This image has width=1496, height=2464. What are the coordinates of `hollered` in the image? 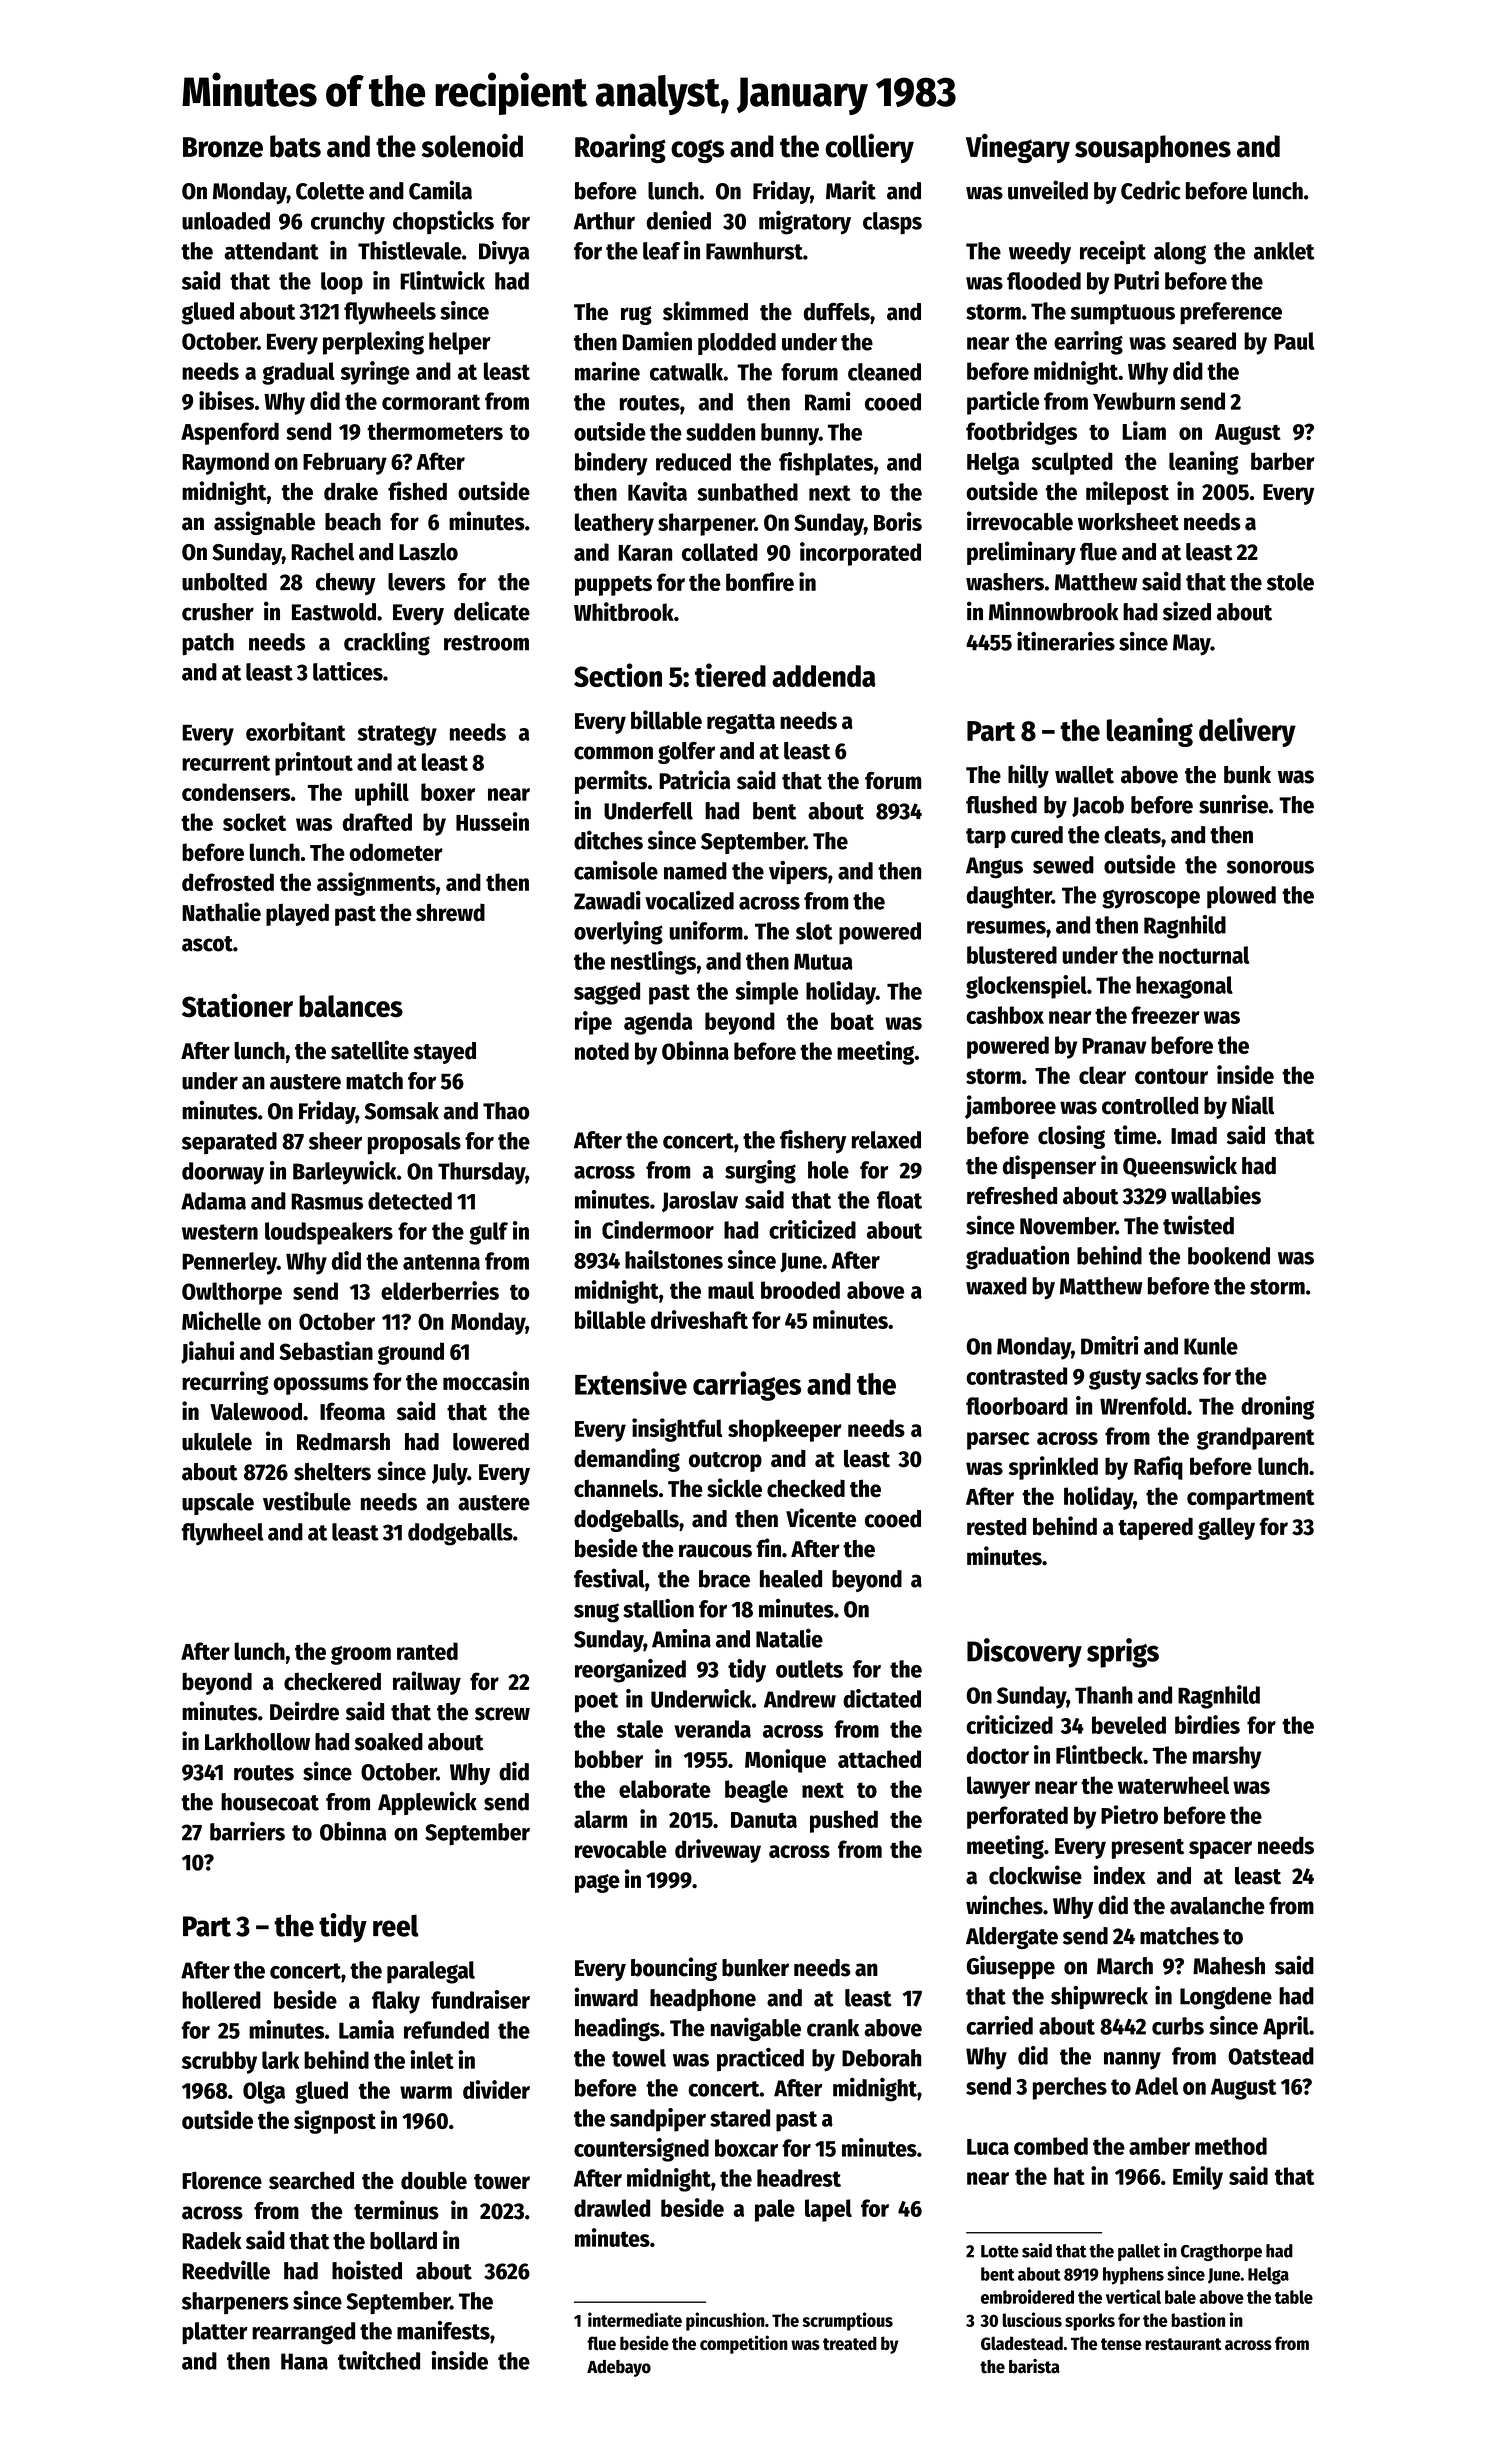 It's located at (221, 2000).
